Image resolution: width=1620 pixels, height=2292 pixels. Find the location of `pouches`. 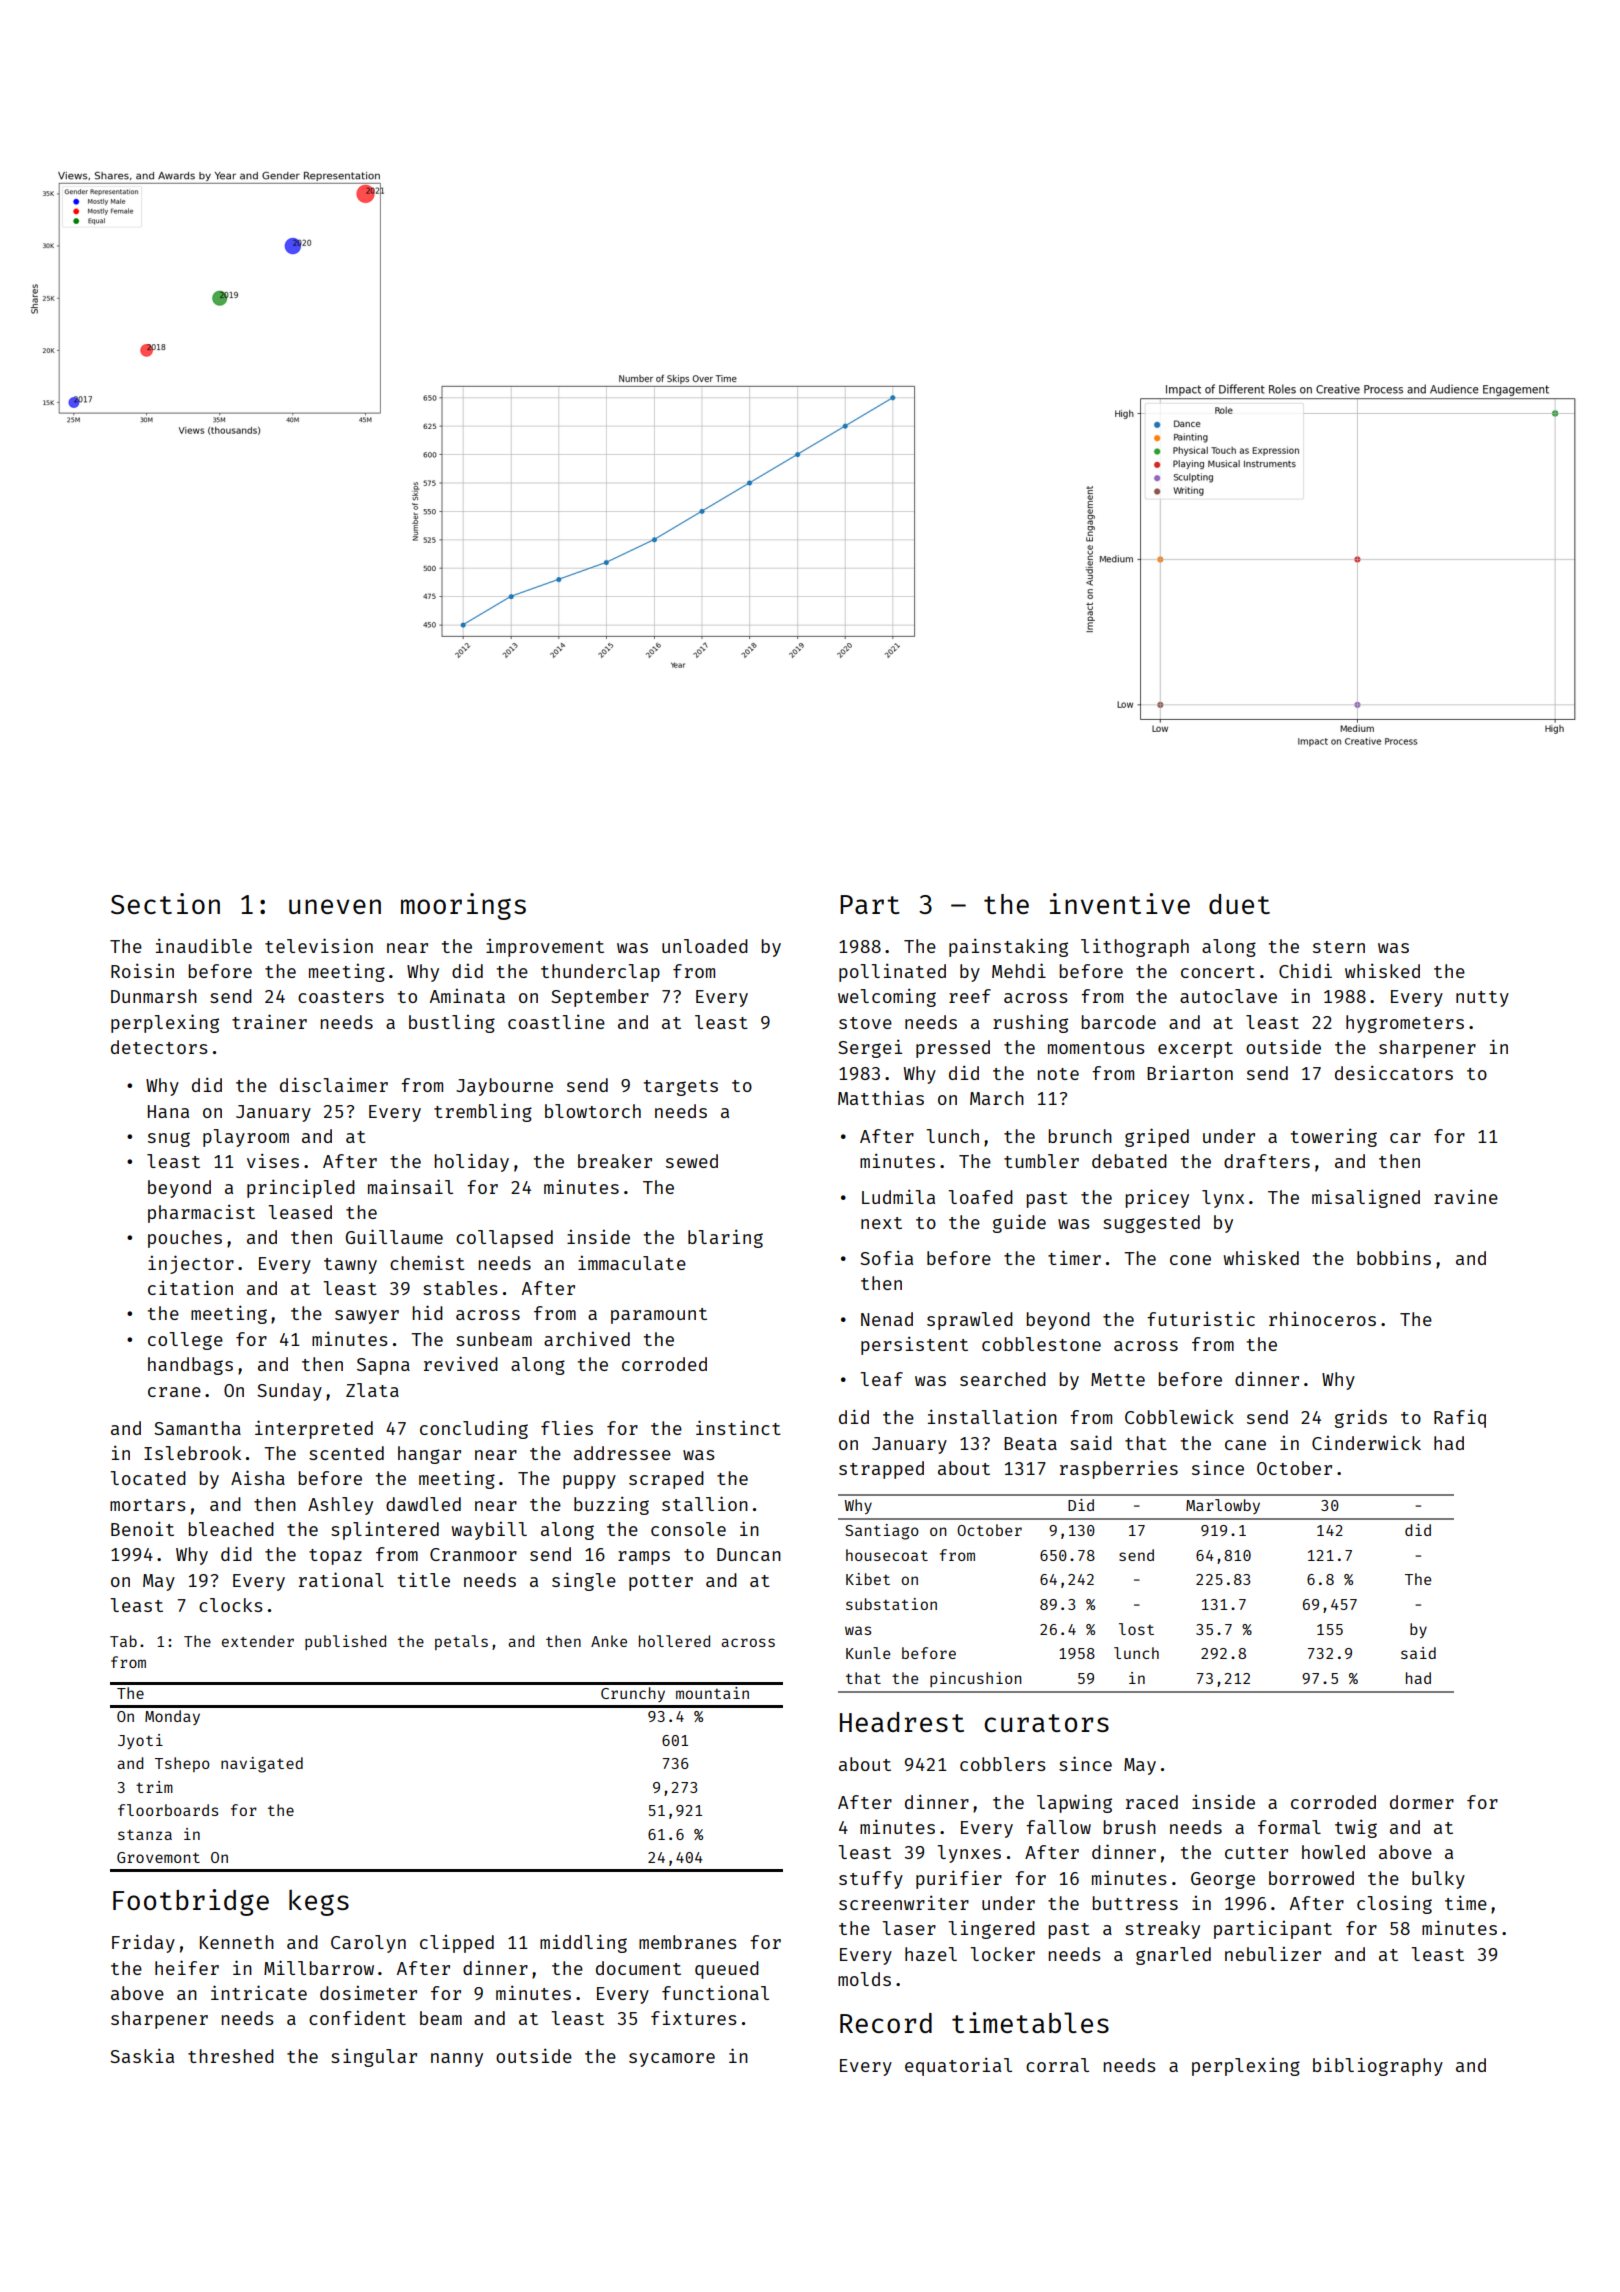

pouches is located at coordinates (185, 1239).
